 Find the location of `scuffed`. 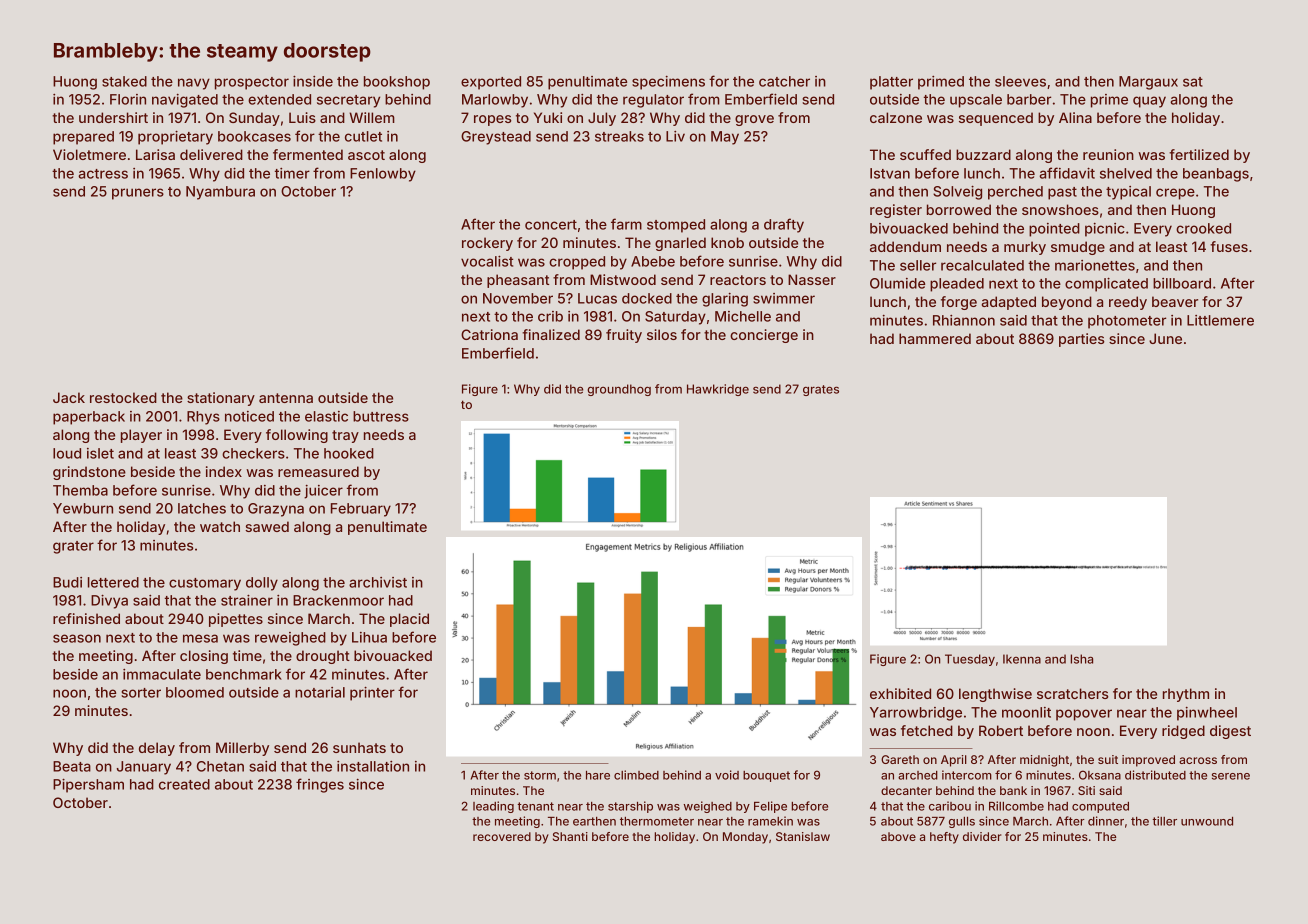

scuffed is located at coordinates (925, 154).
